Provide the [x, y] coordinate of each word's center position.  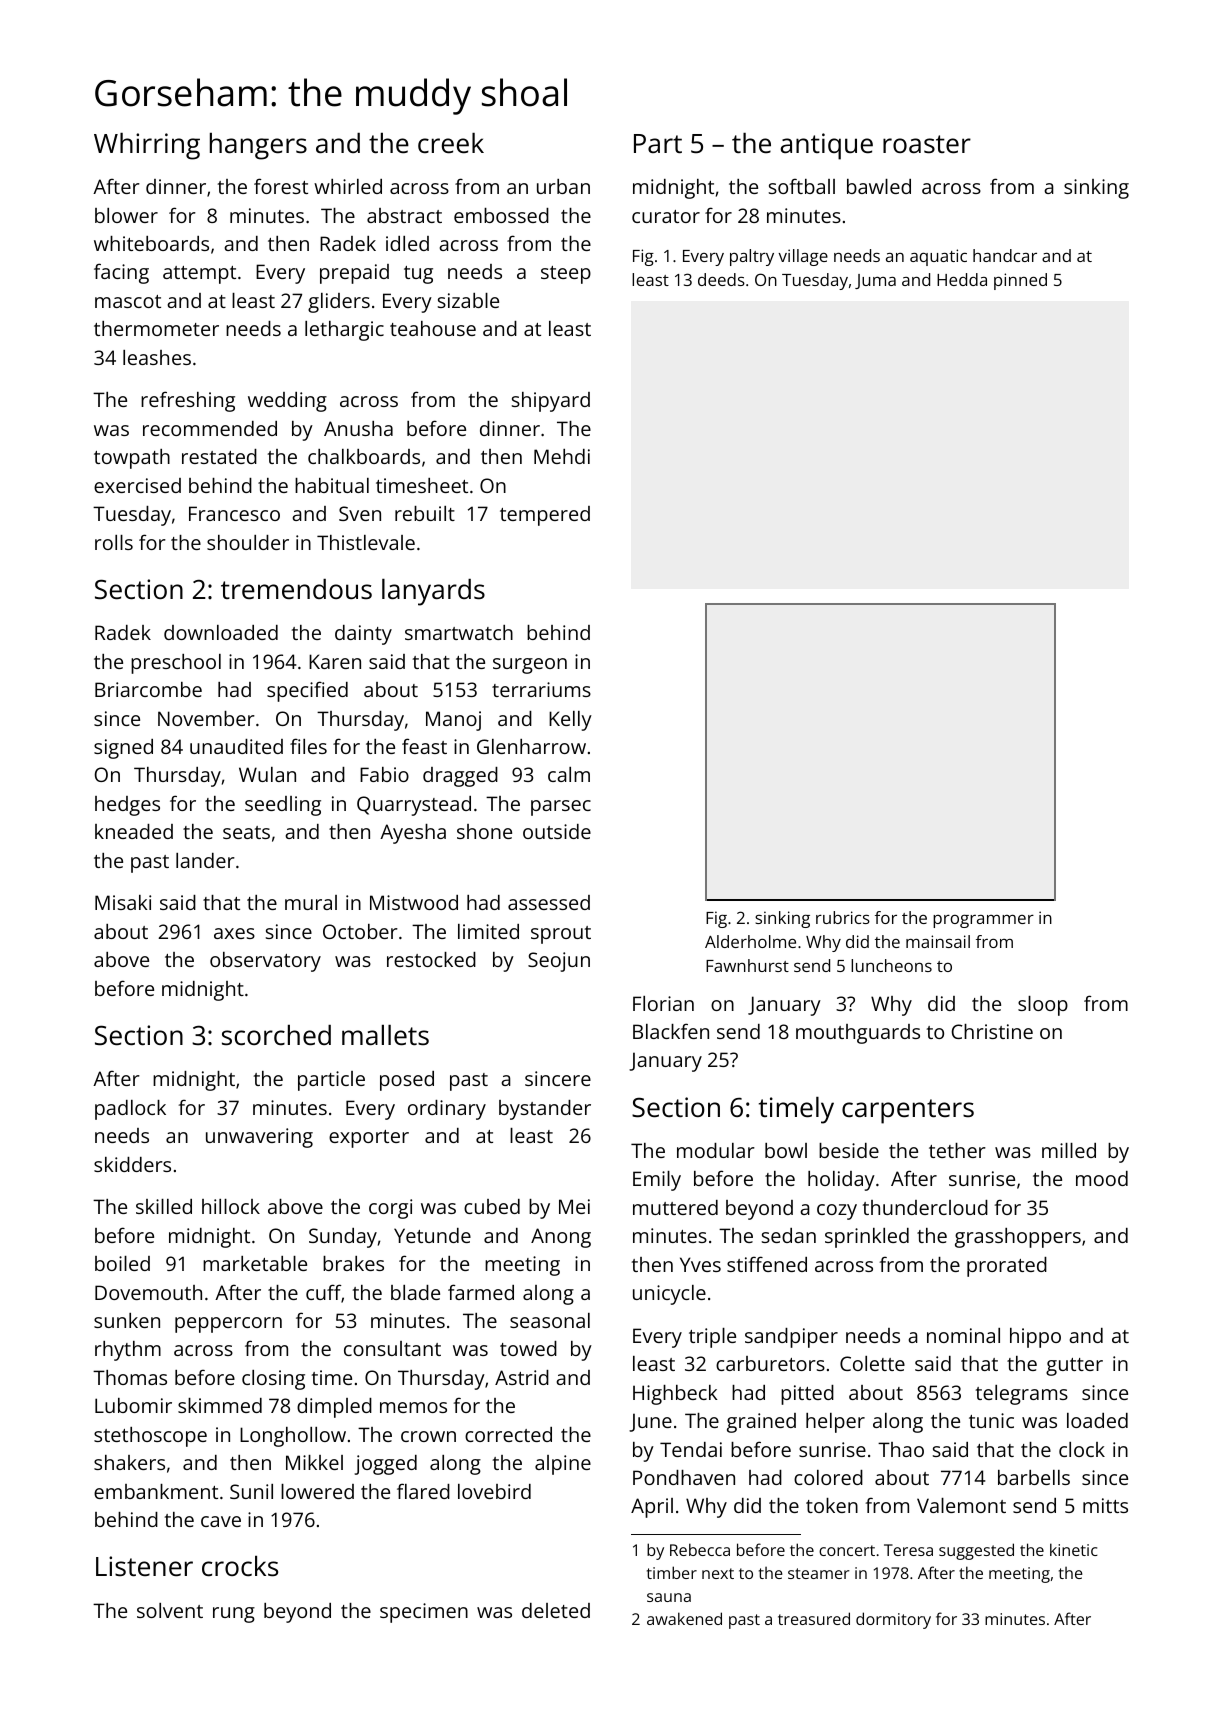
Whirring [147, 146]
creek [451, 143]
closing [273, 1380]
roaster [927, 144]
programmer [983, 921]
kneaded [134, 831]
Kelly [570, 721]
